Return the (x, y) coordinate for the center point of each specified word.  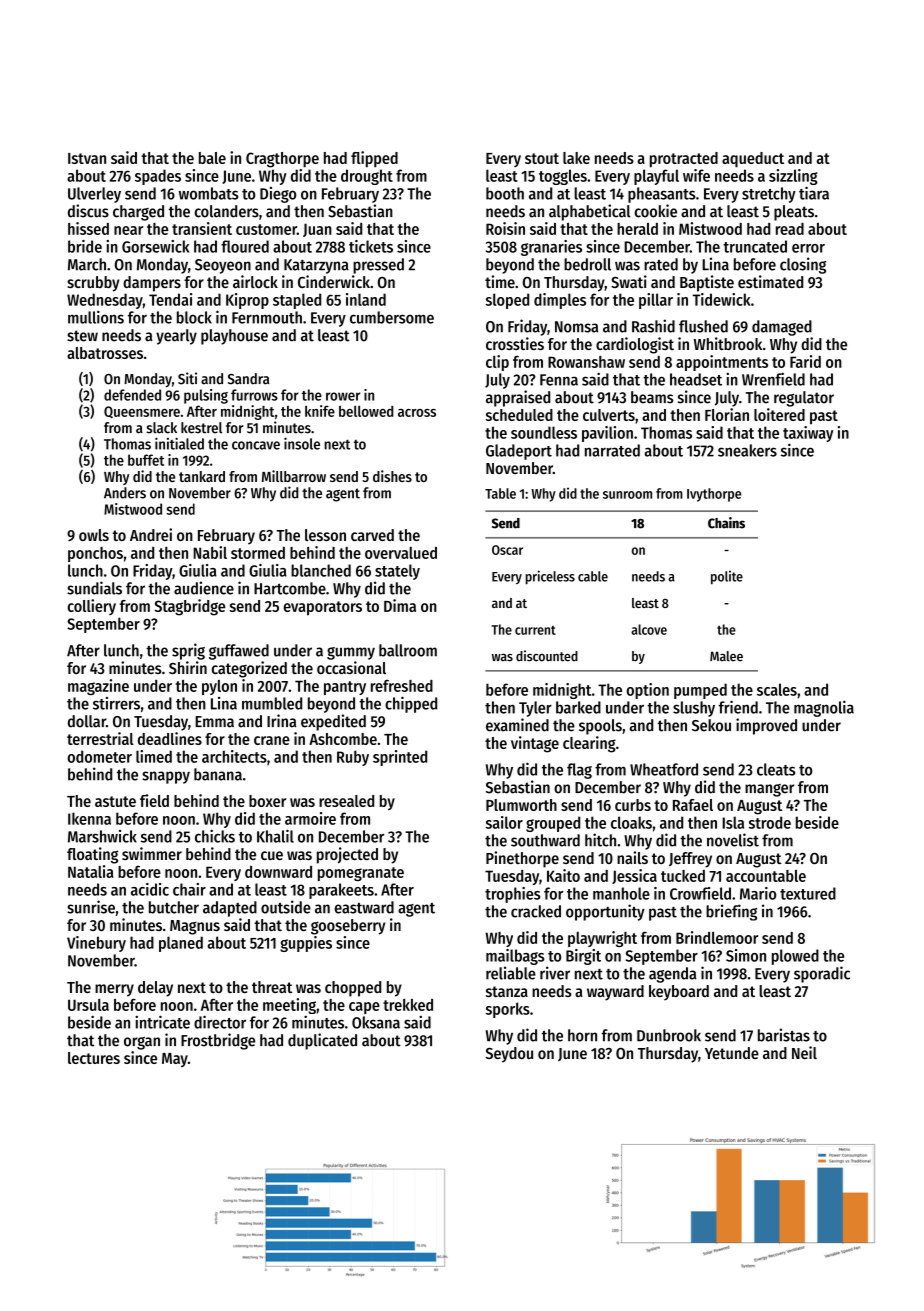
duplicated (322, 1041)
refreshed (402, 686)
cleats (776, 769)
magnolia (824, 708)
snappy (166, 777)
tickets (371, 246)
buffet (146, 460)
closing (803, 265)
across (417, 413)
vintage (535, 744)
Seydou (509, 1055)
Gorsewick (155, 246)
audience (204, 588)
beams (652, 397)
